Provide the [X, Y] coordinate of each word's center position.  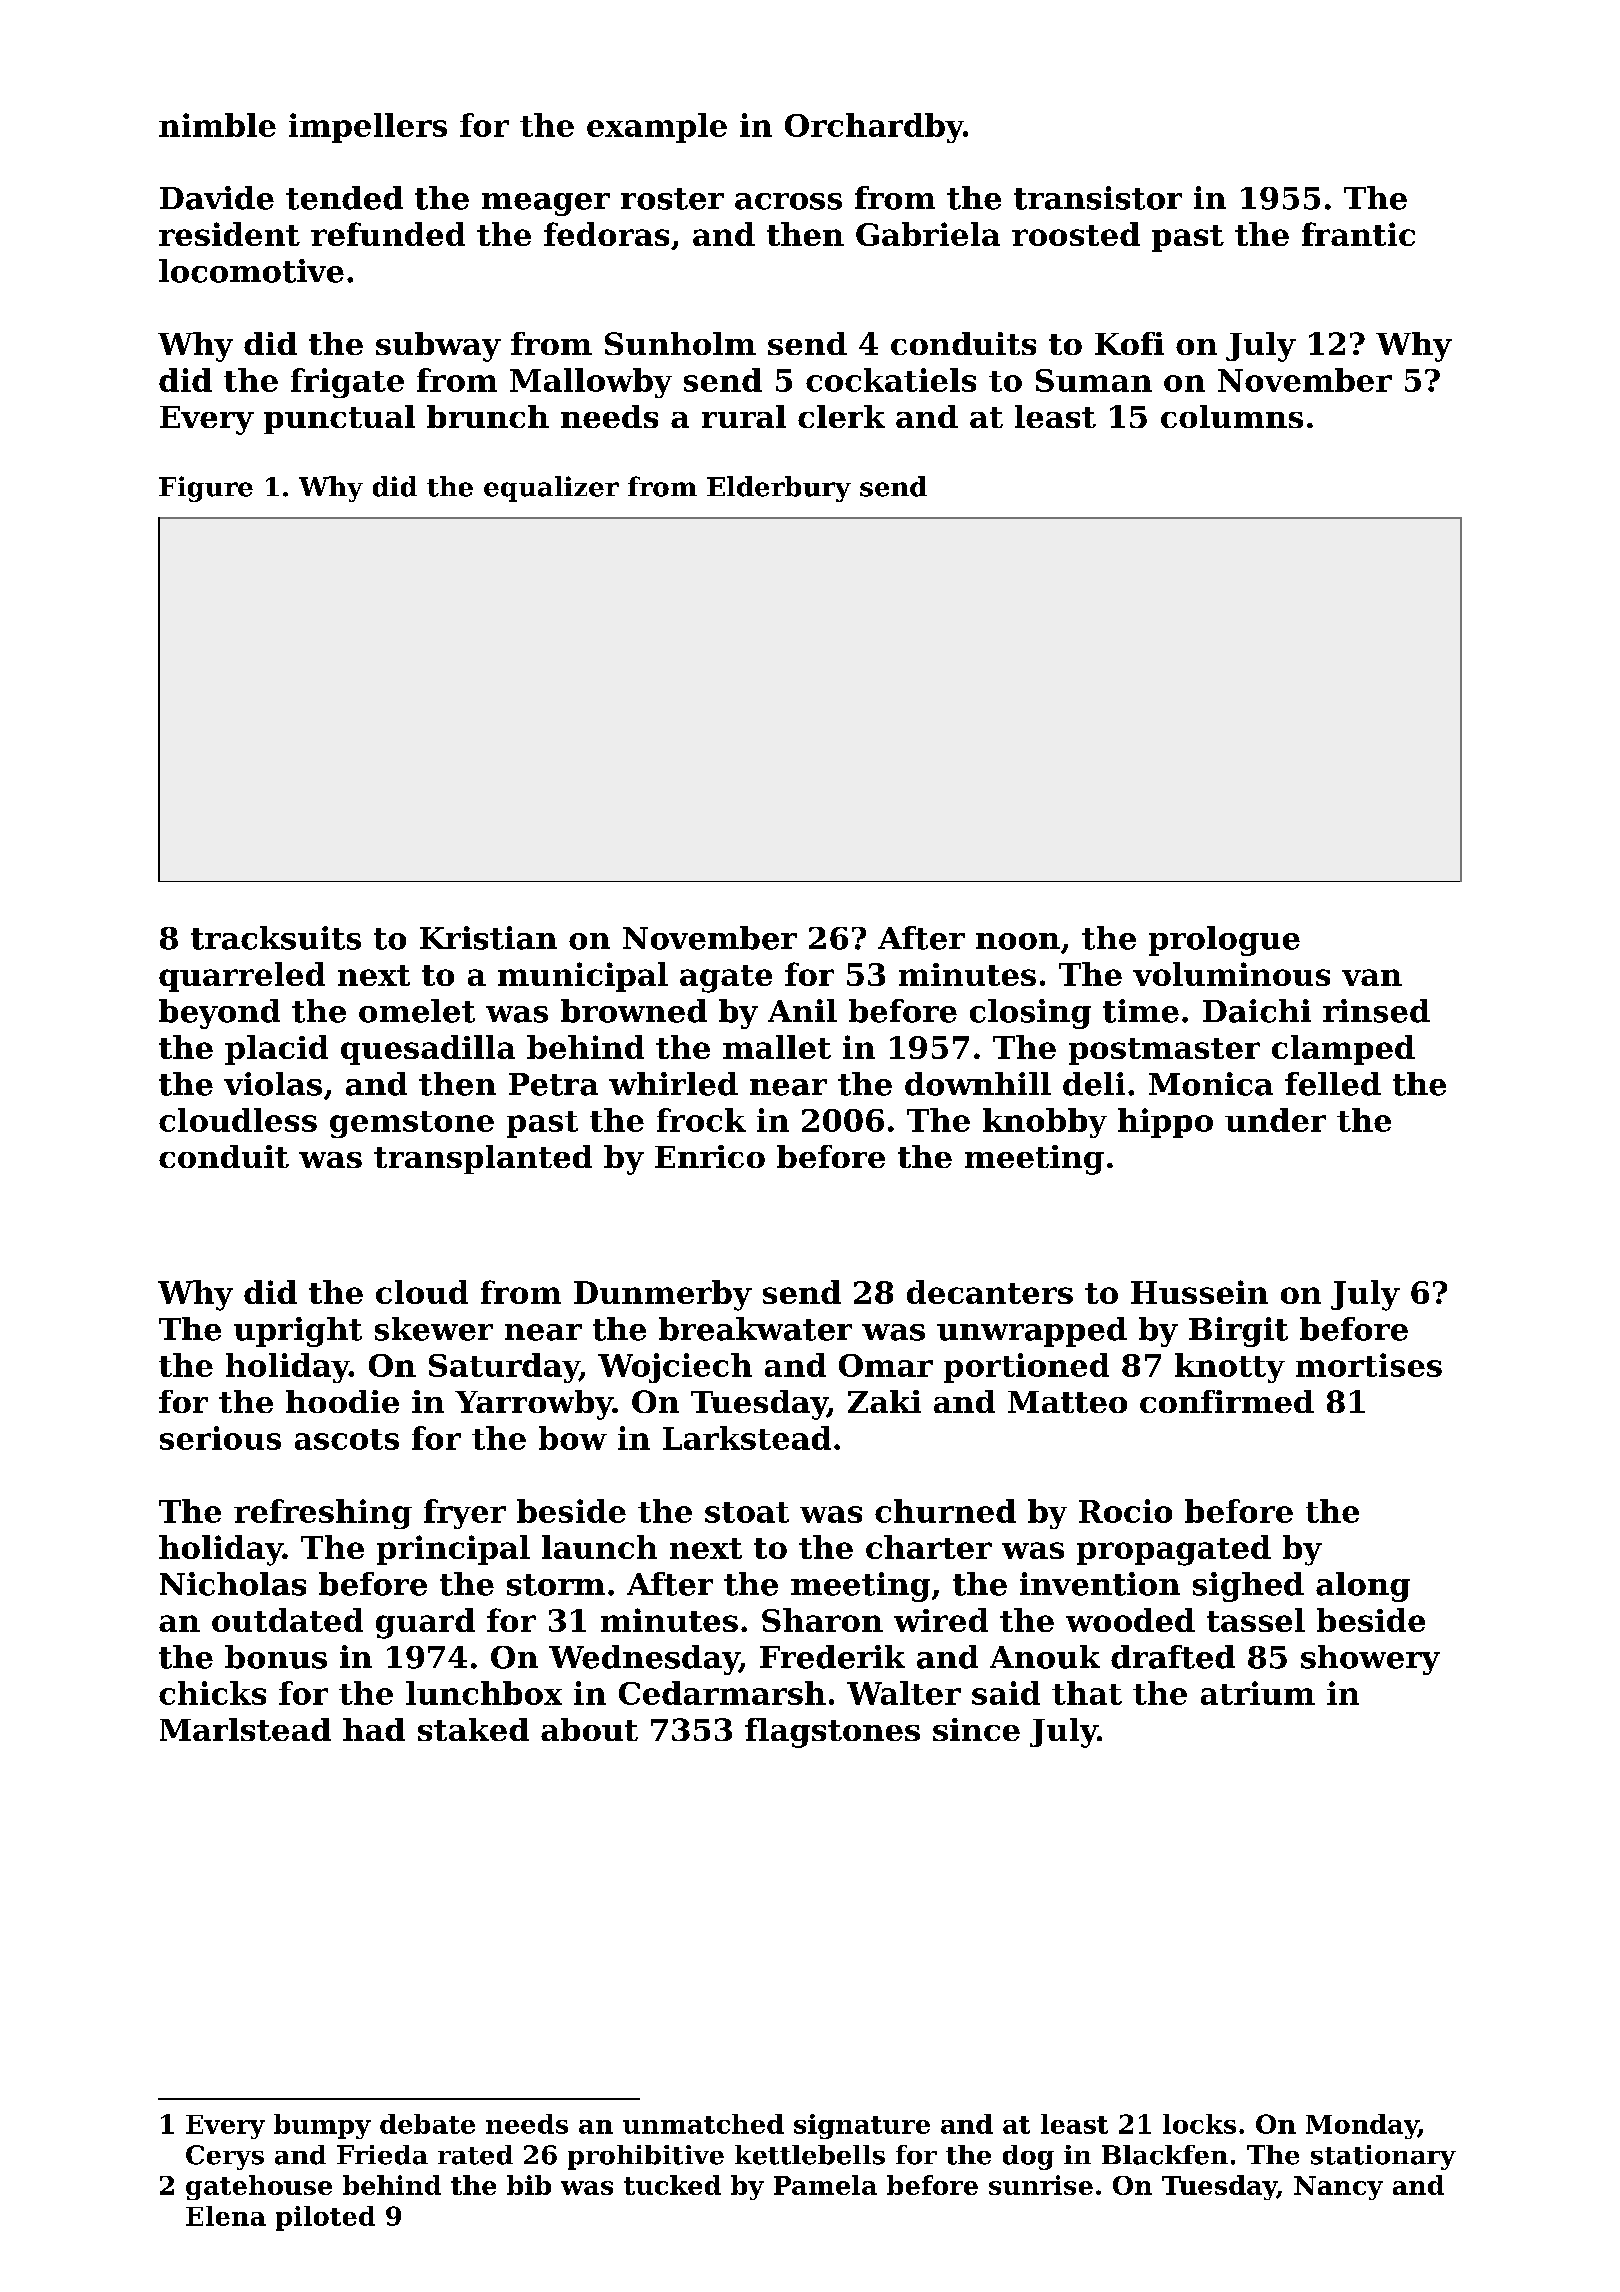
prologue [1224, 941]
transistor [1098, 198]
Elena [226, 2216]
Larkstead [747, 1438]
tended [344, 198]
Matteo [1067, 1402]
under [1275, 1120]
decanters [990, 1292]
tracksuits [276, 938]
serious [220, 1438]
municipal [583, 977]
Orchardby [874, 128]
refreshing [323, 1514]
